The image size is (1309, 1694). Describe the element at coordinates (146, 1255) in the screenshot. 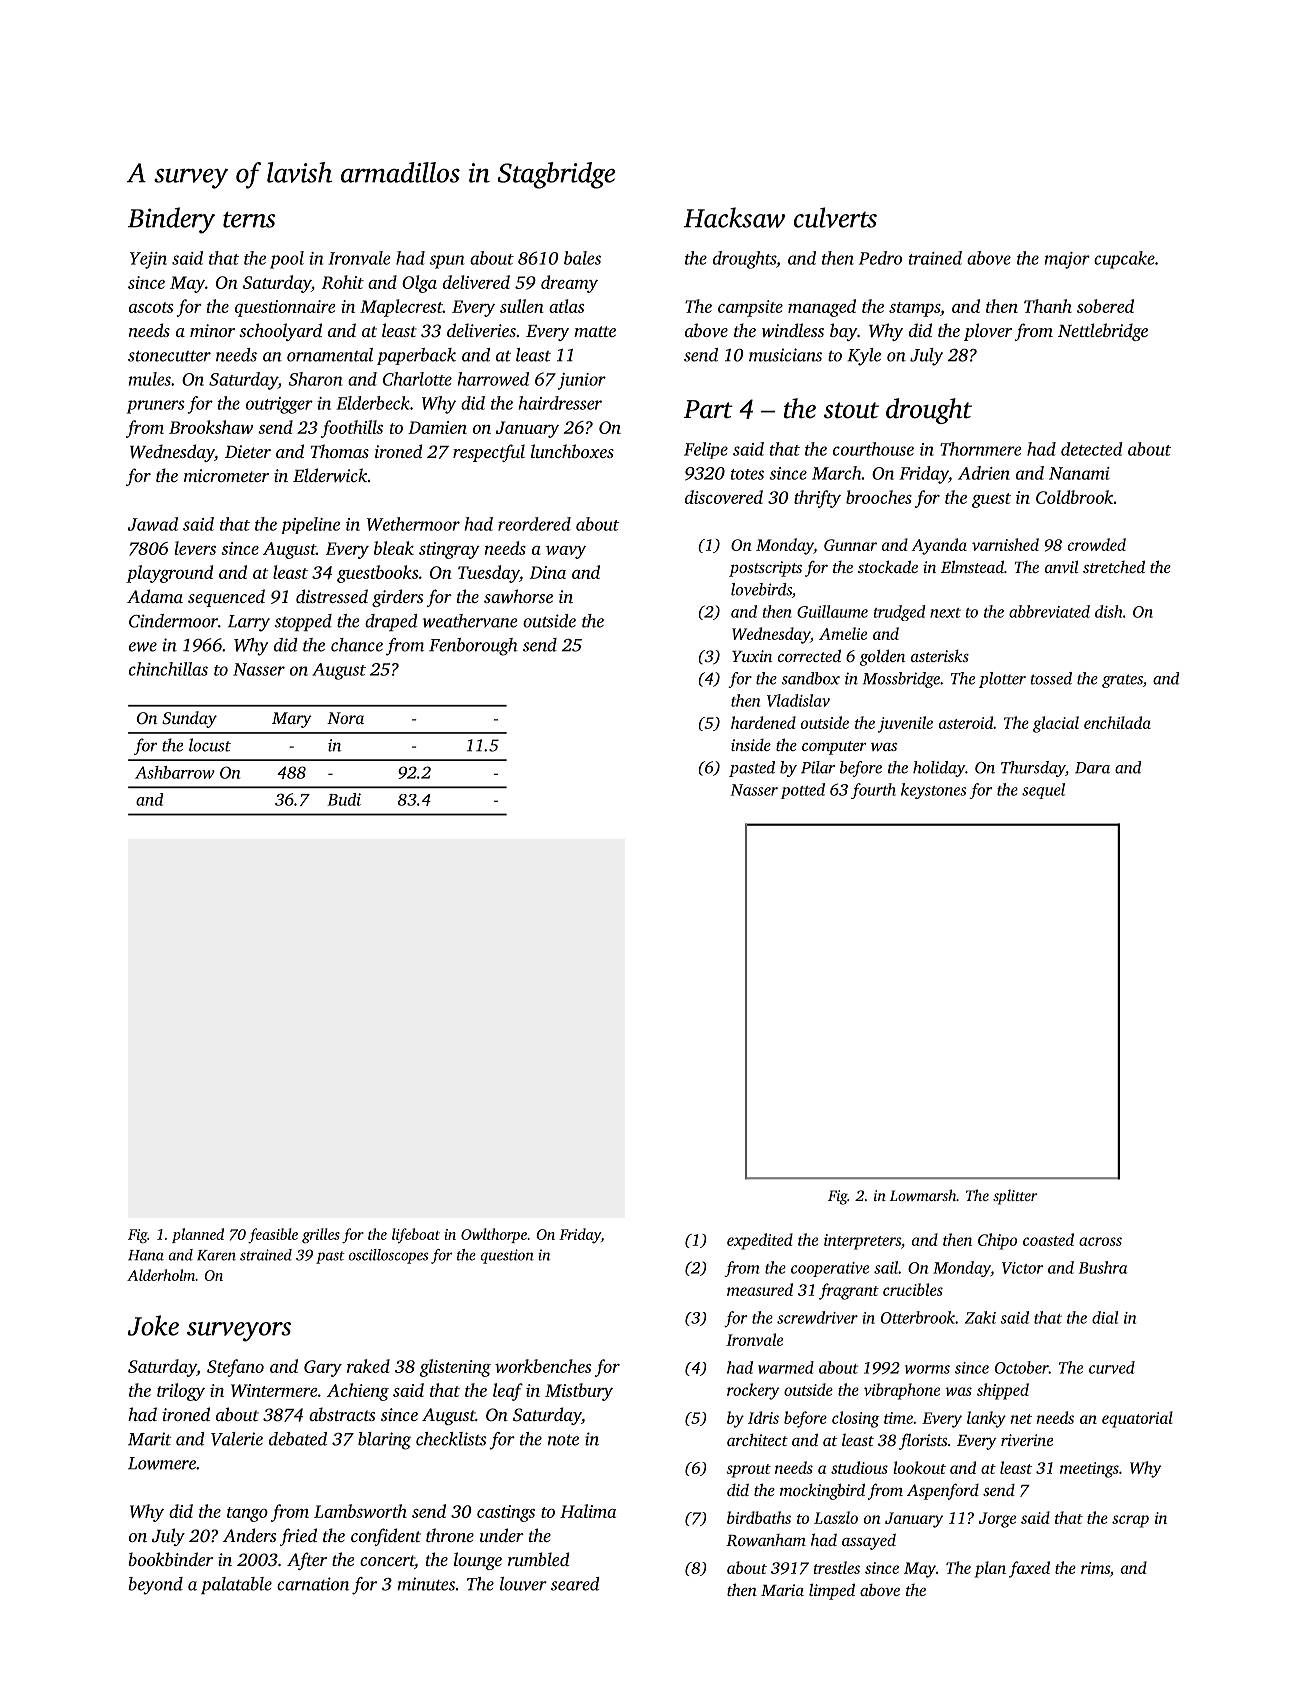

I see `Hana` at that location.
